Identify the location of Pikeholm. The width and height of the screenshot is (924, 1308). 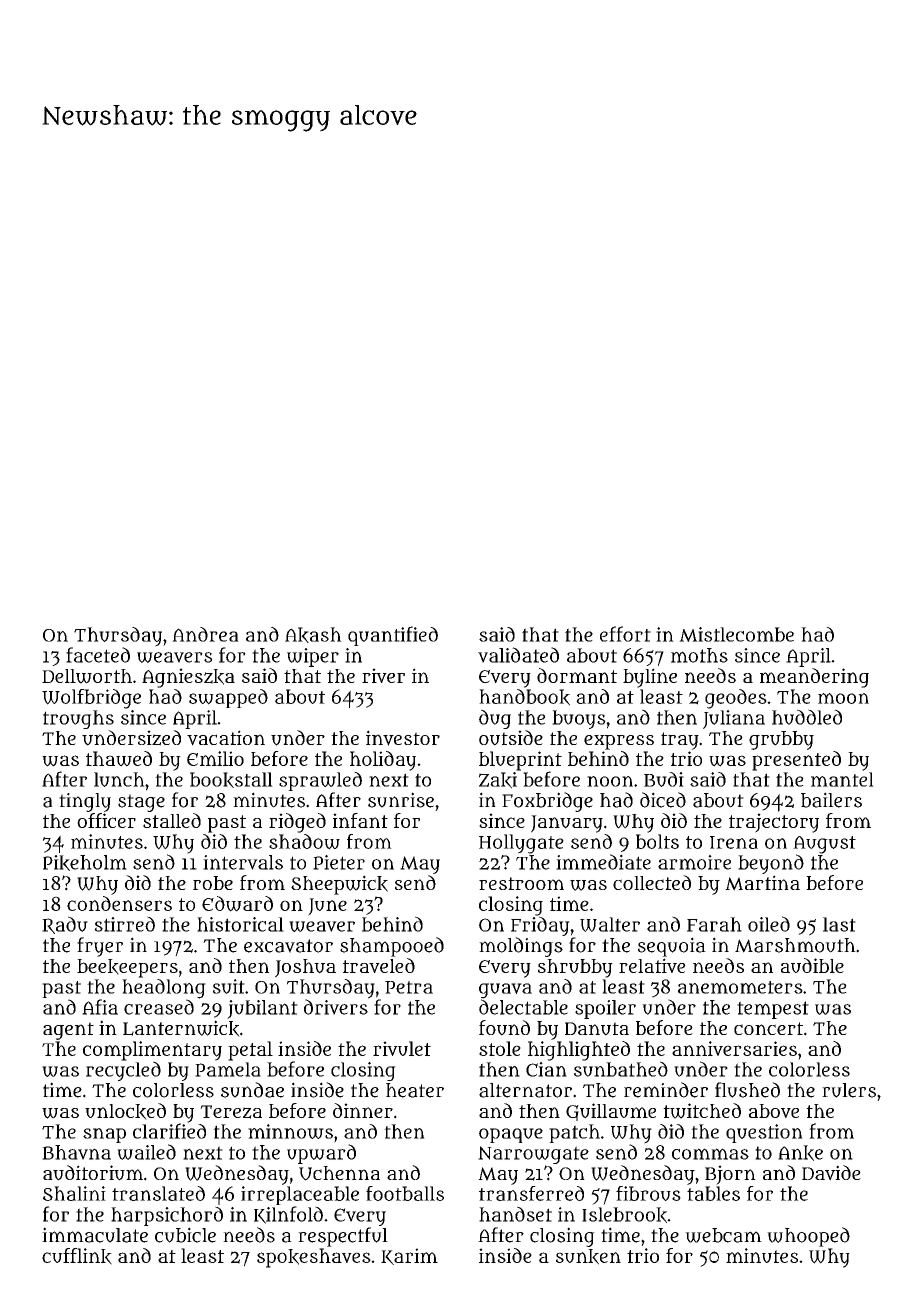
(85, 863).
